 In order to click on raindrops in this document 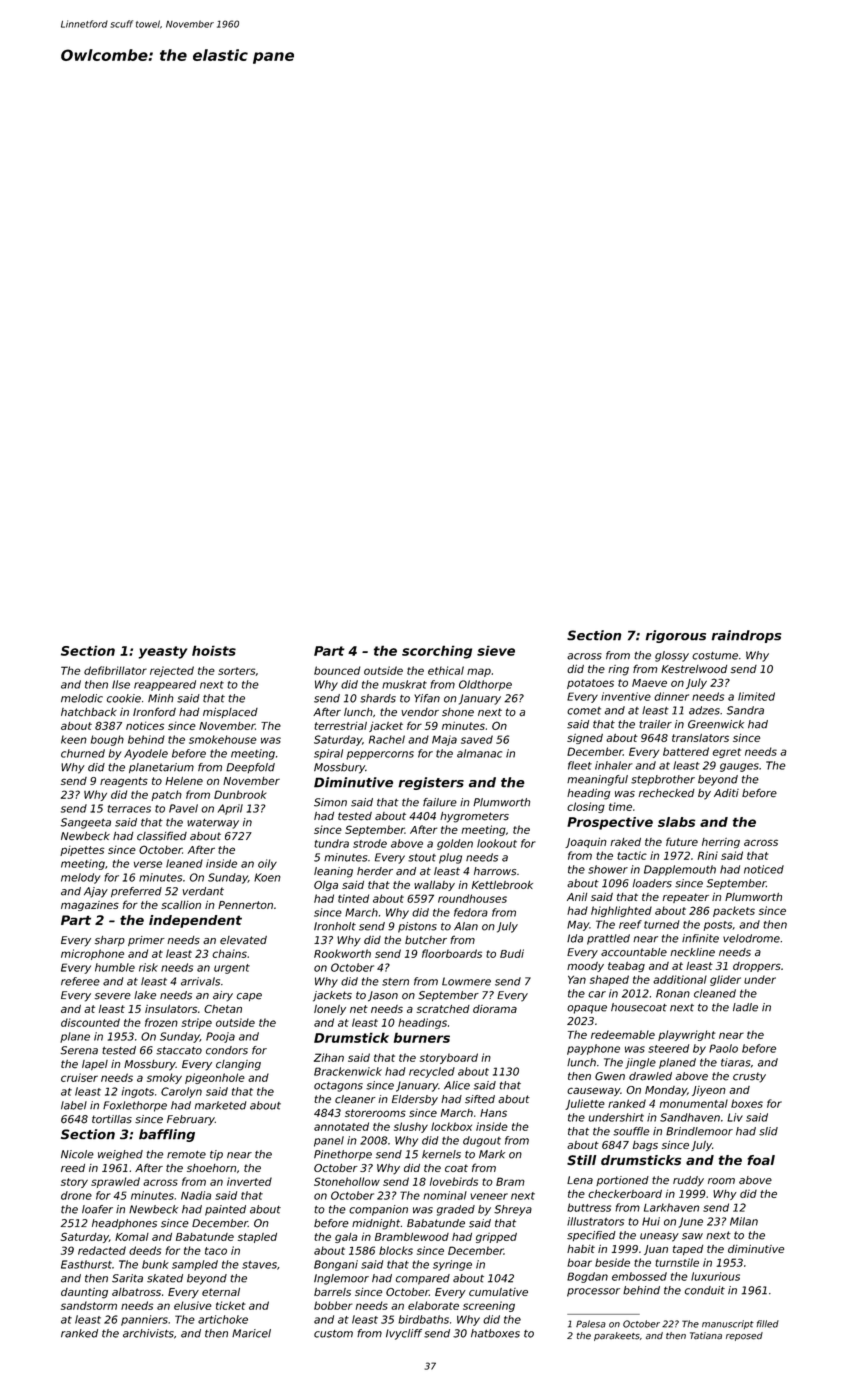, I will do `click(746, 636)`.
